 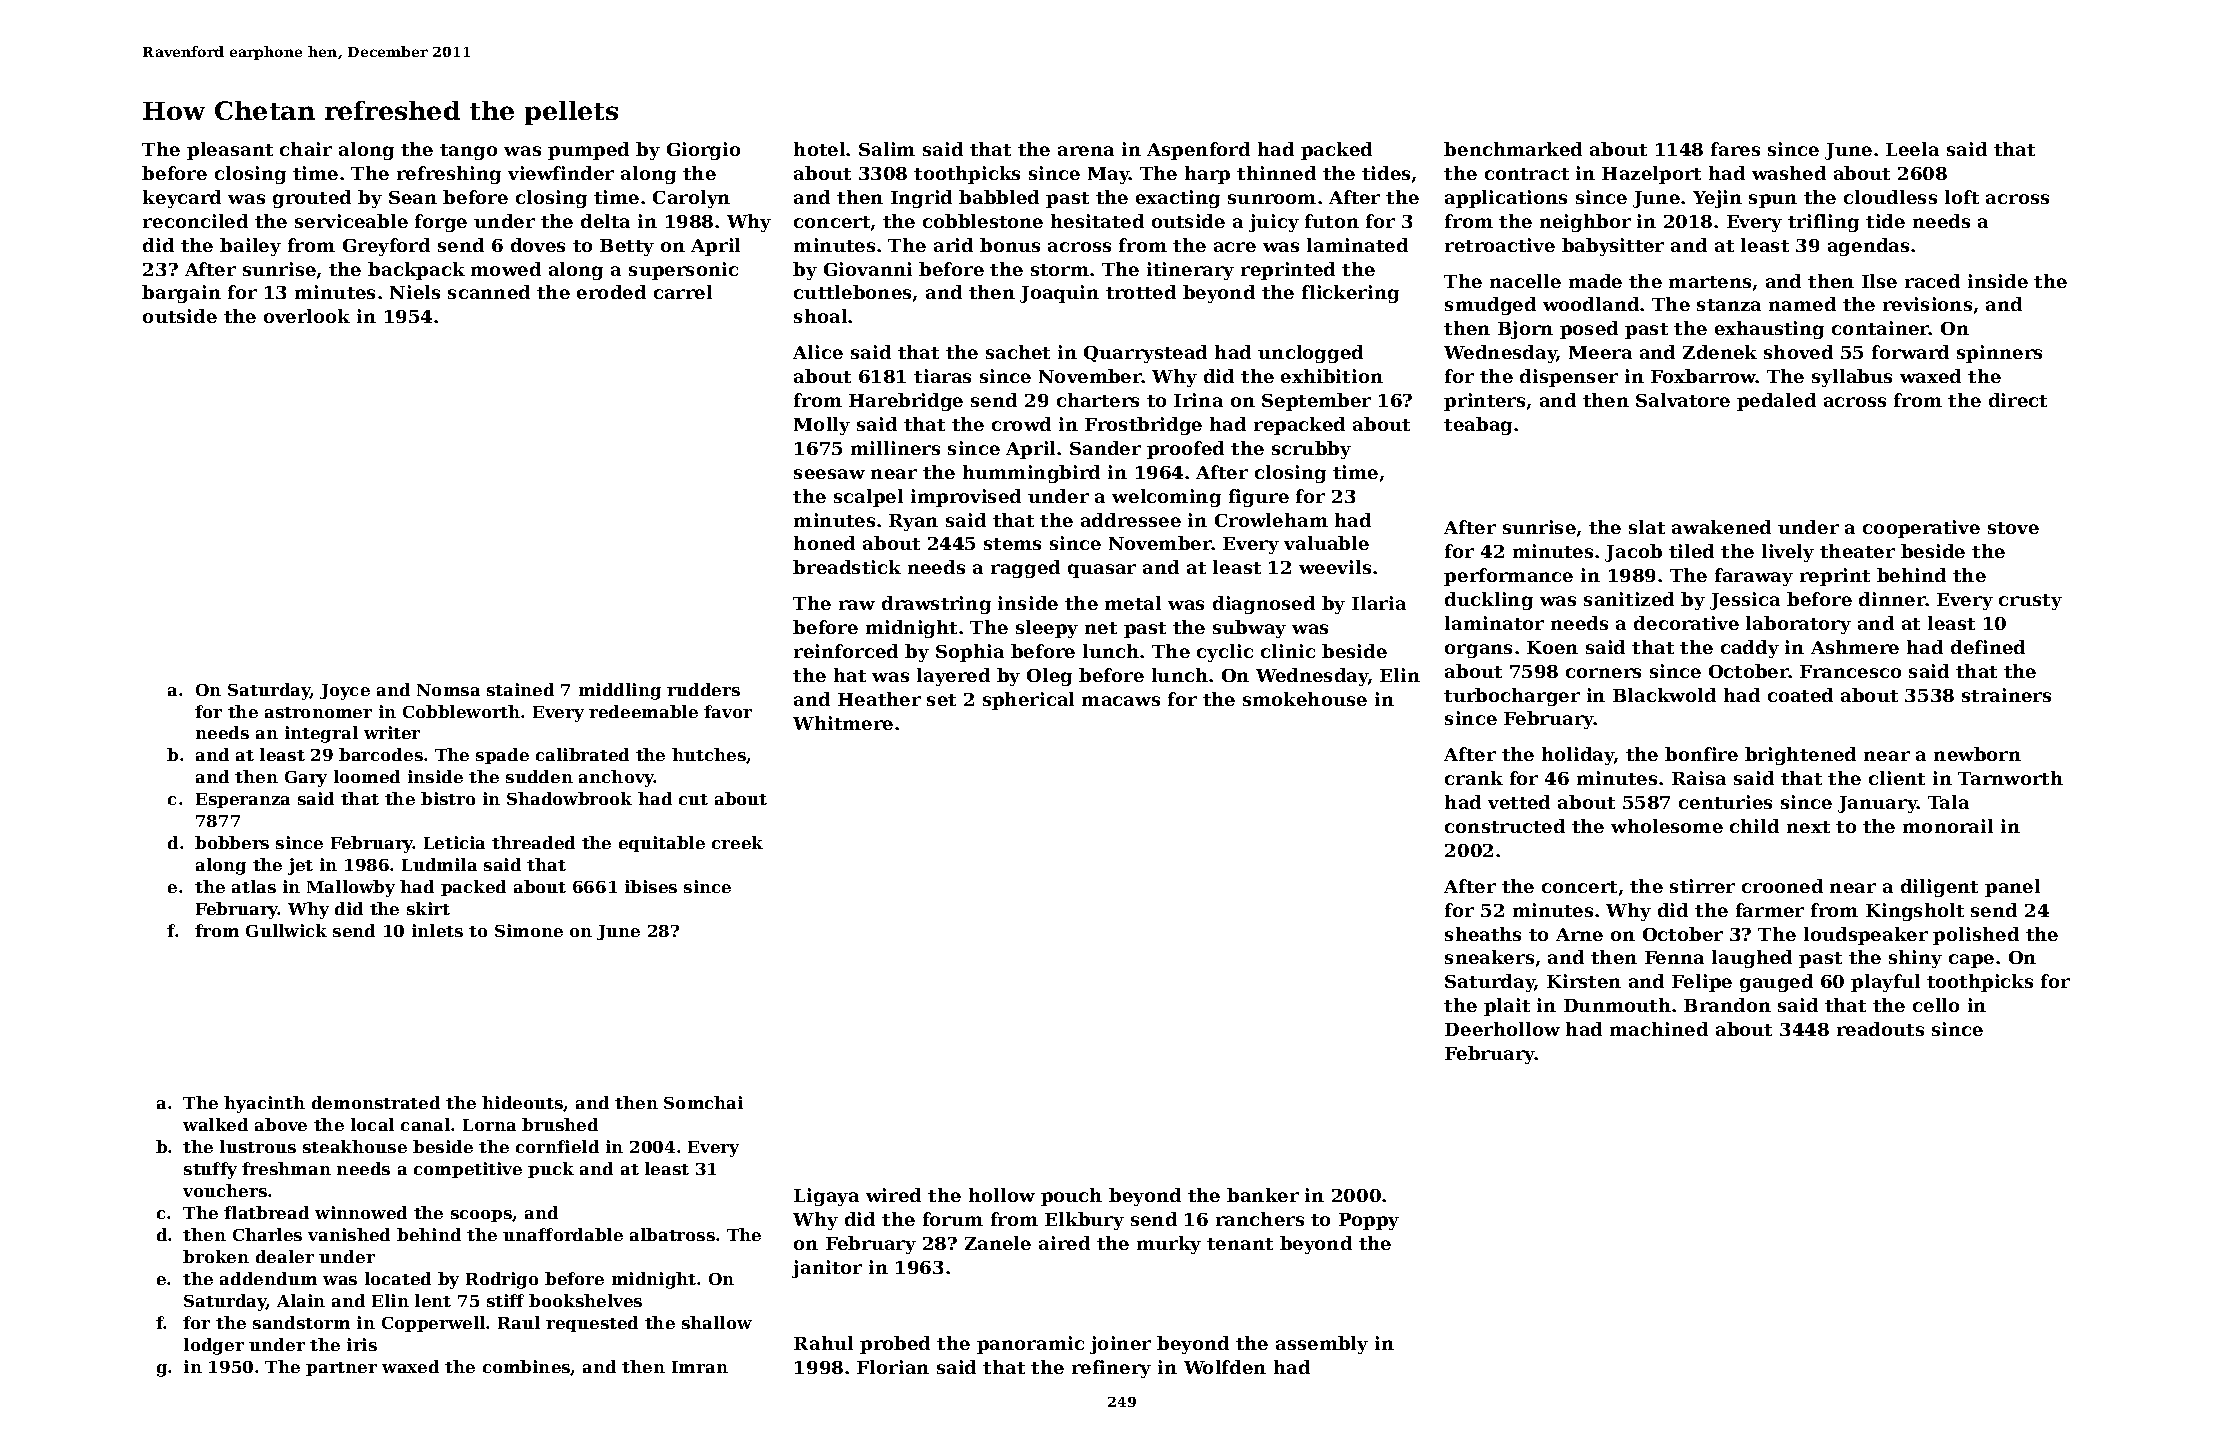 I want to click on Alice, so click(x=818, y=352).
